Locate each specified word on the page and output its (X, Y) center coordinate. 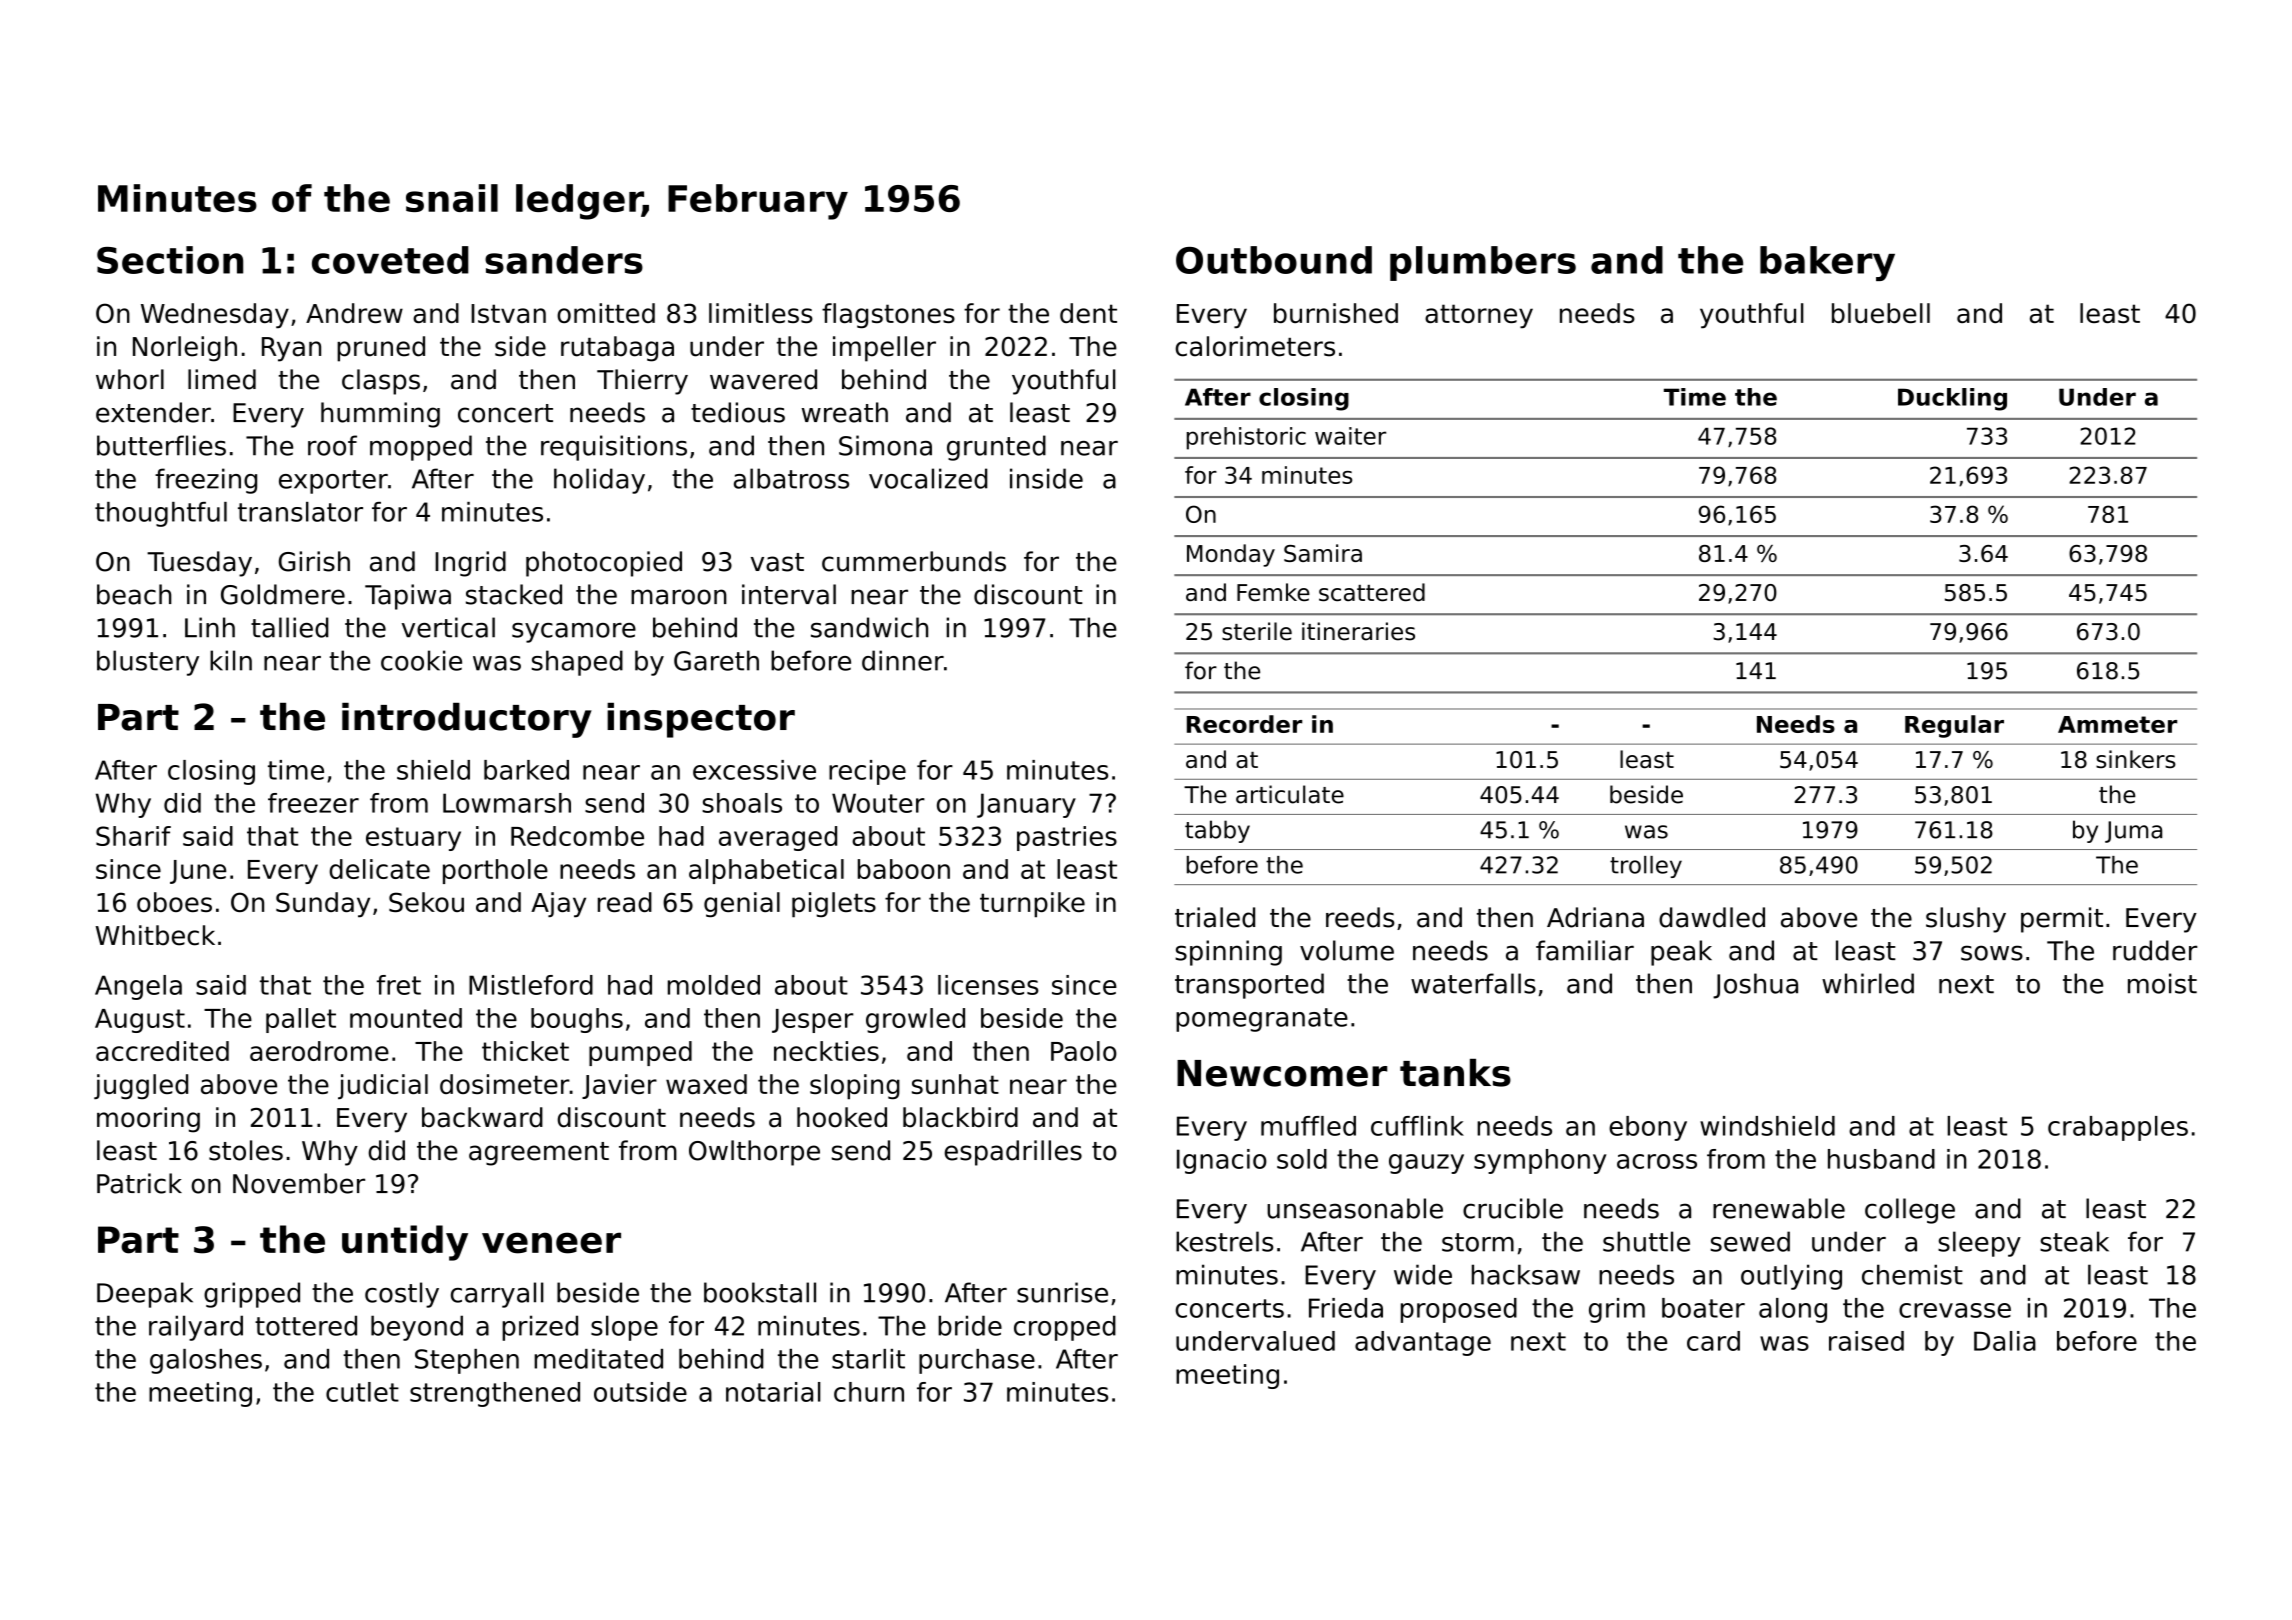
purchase (977, 1361)
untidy (405, 1243)
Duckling (1952, 399)
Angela (138, 987)
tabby (1217, 831)
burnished (1336, 313)
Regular (1954, 726)
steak (2074, 1241)
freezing (206, 481)
